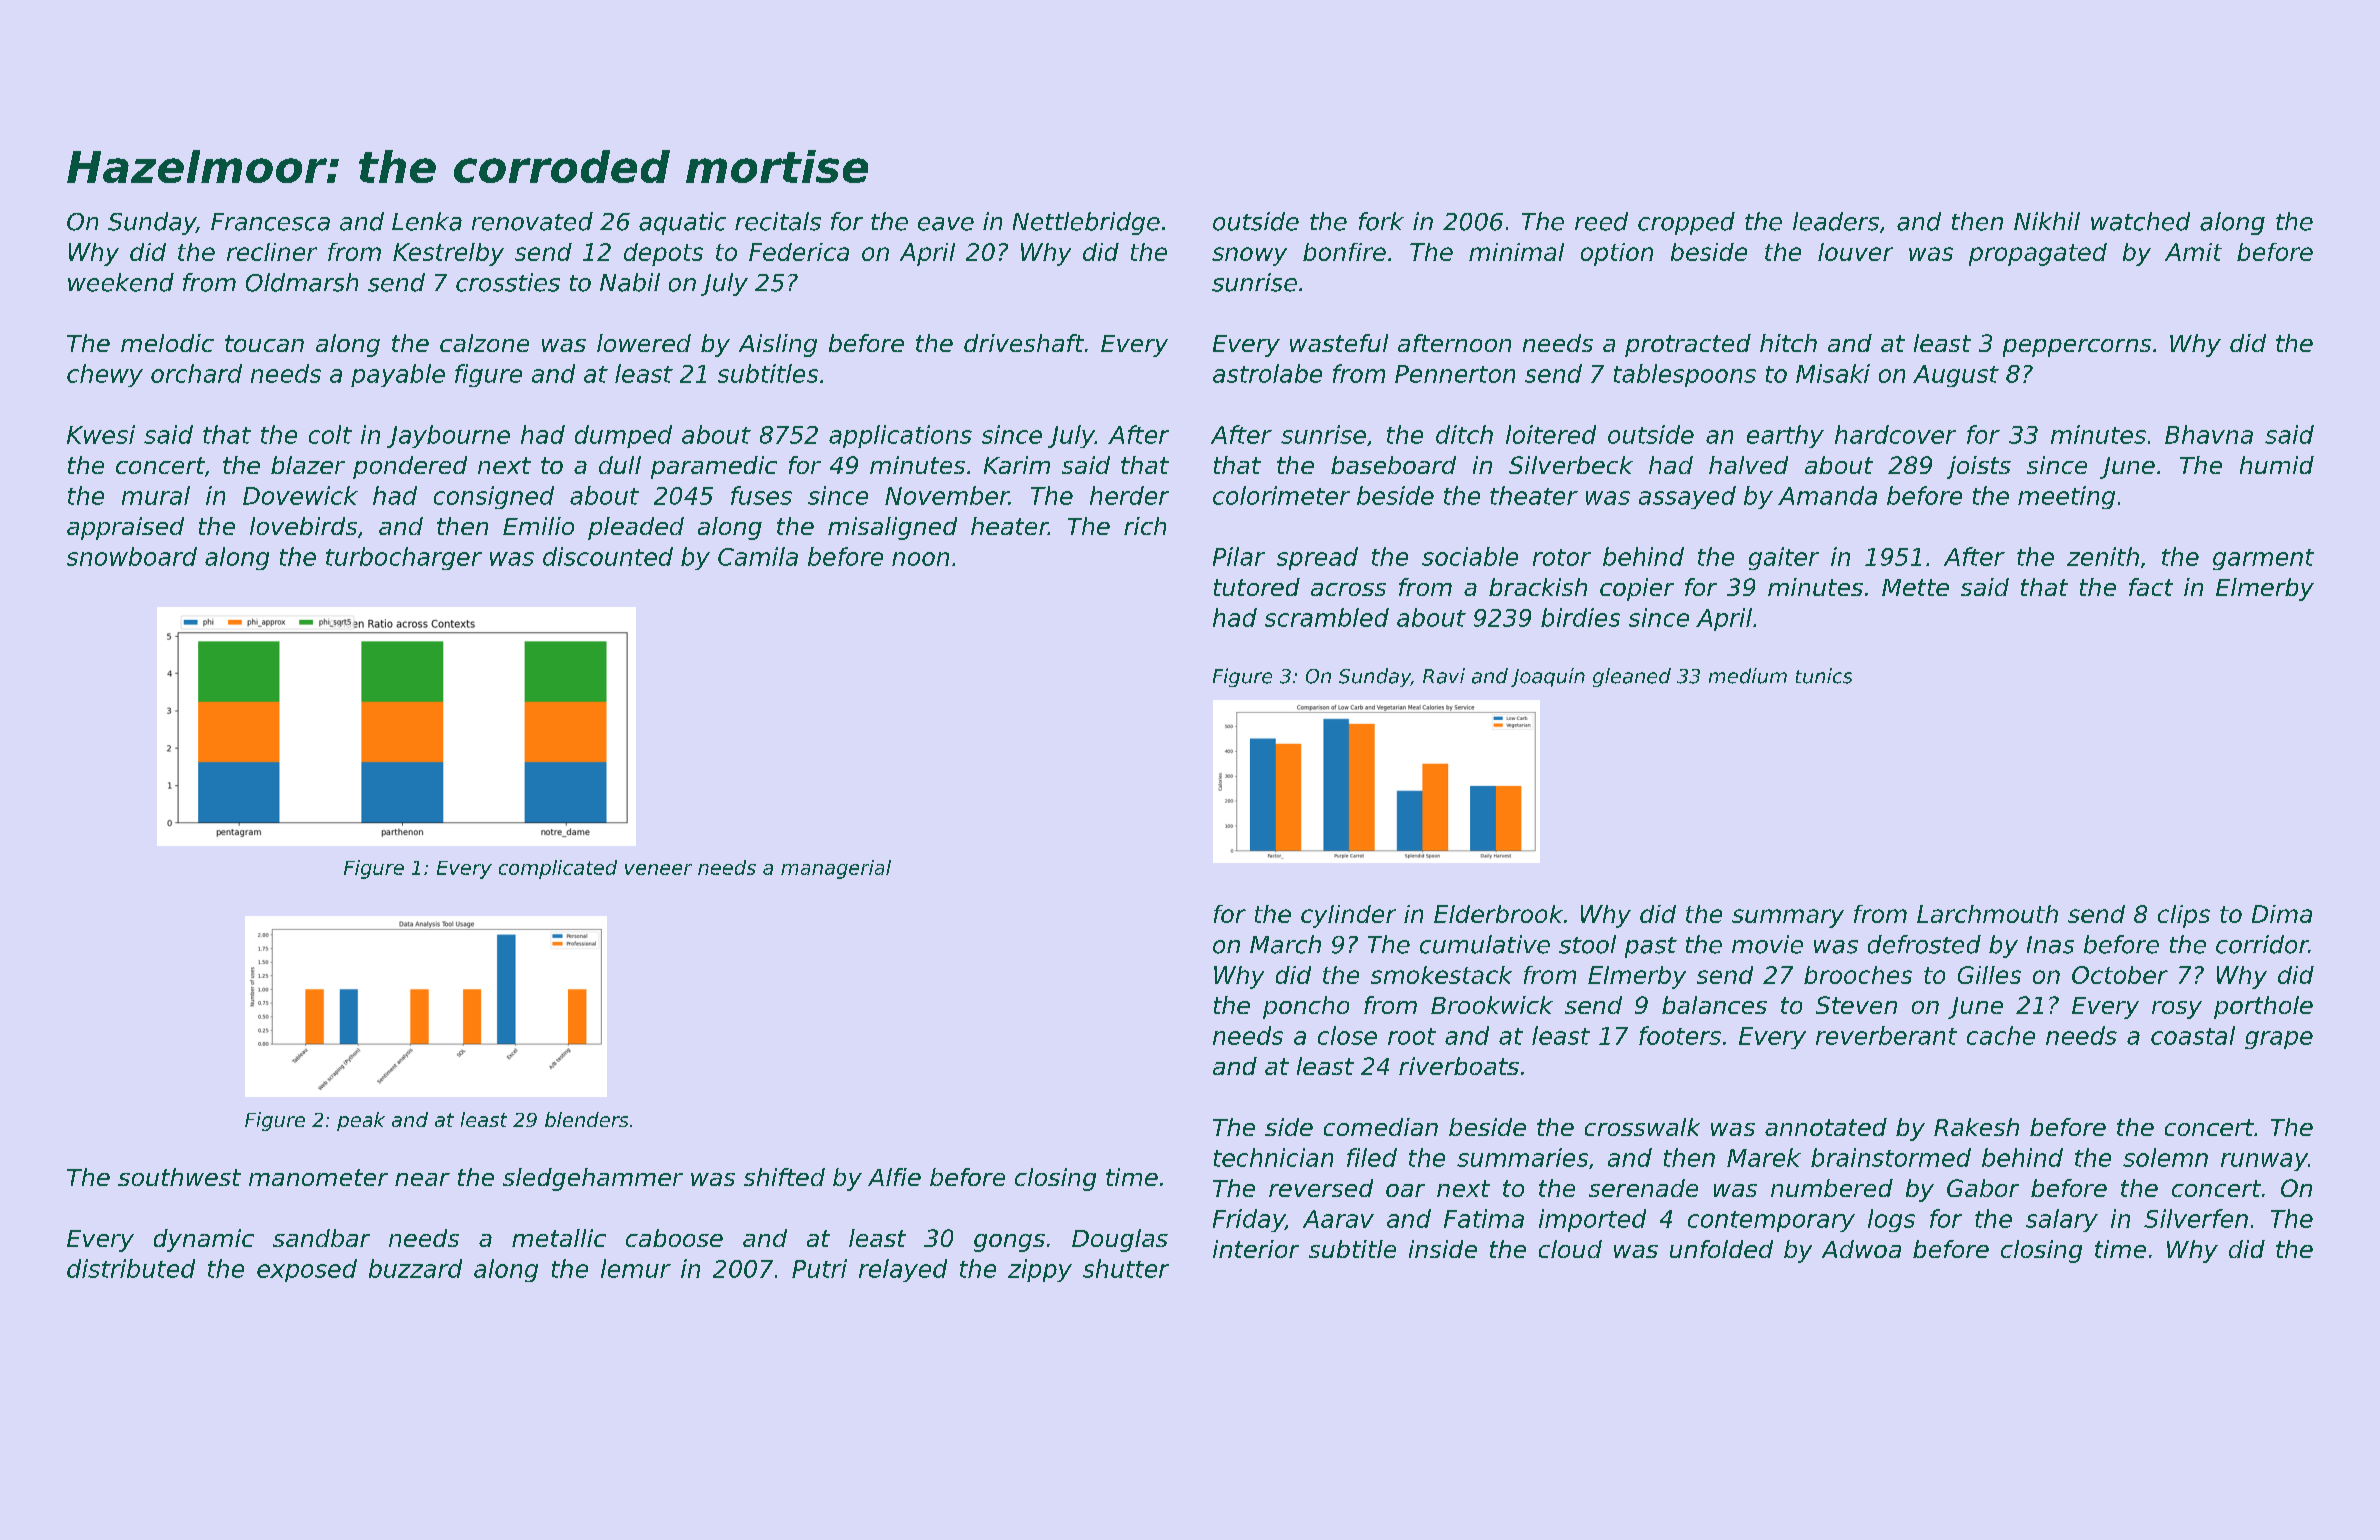  What do you see at coordinates (2263, 559) in the screenshot?
I see `garment` at bounding box center [2263, 559].
